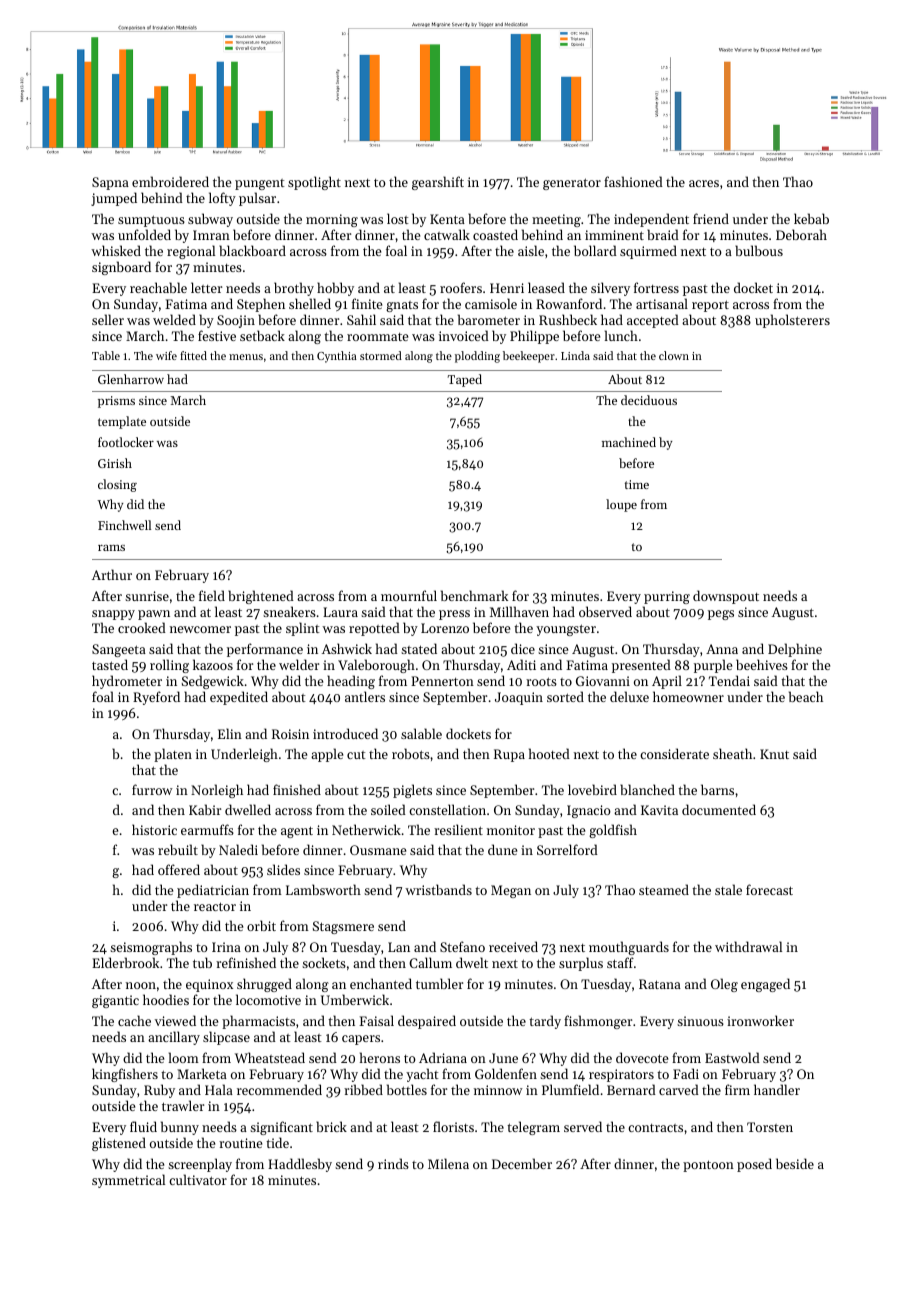  Describe the element at coordinates (710, 306) in the image. I see `report` at that location.
